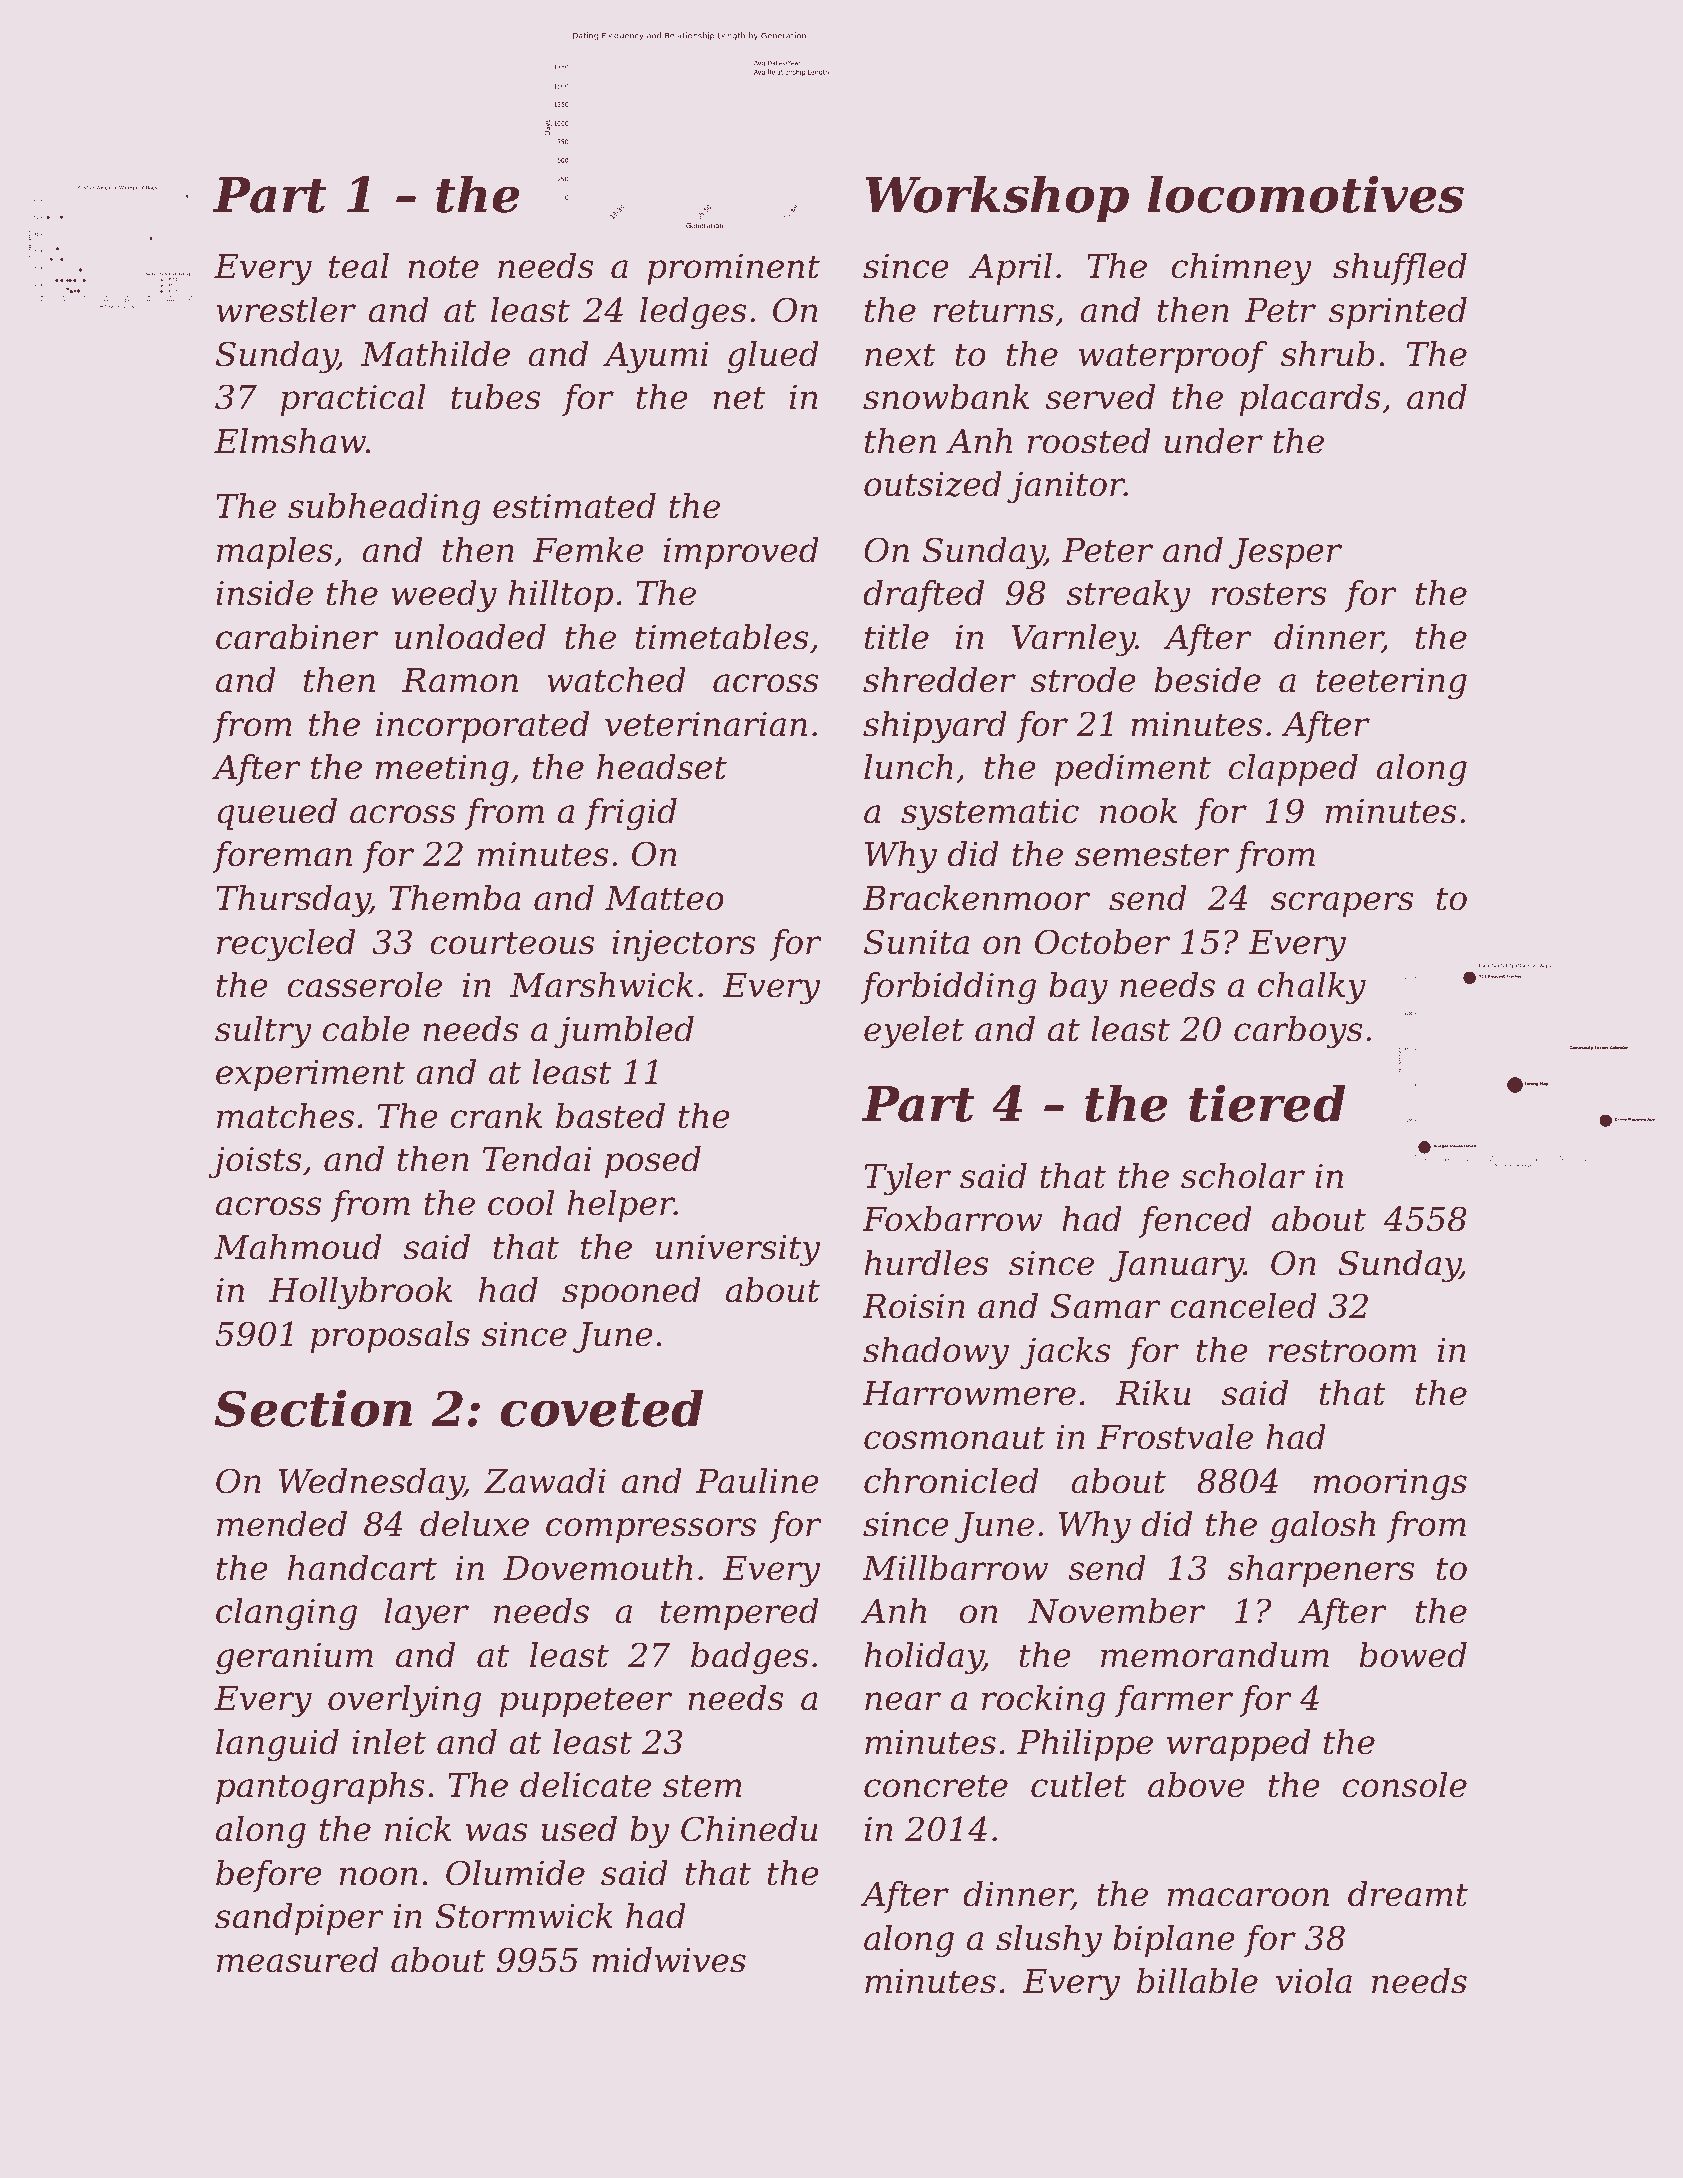 Image resolution: width=1683 pixels, height=2178 pixels. What do you see at coordinates (1175, 1437) in the screenshot?
I see `Frostvale` at bounding box center [1175, 1437].
